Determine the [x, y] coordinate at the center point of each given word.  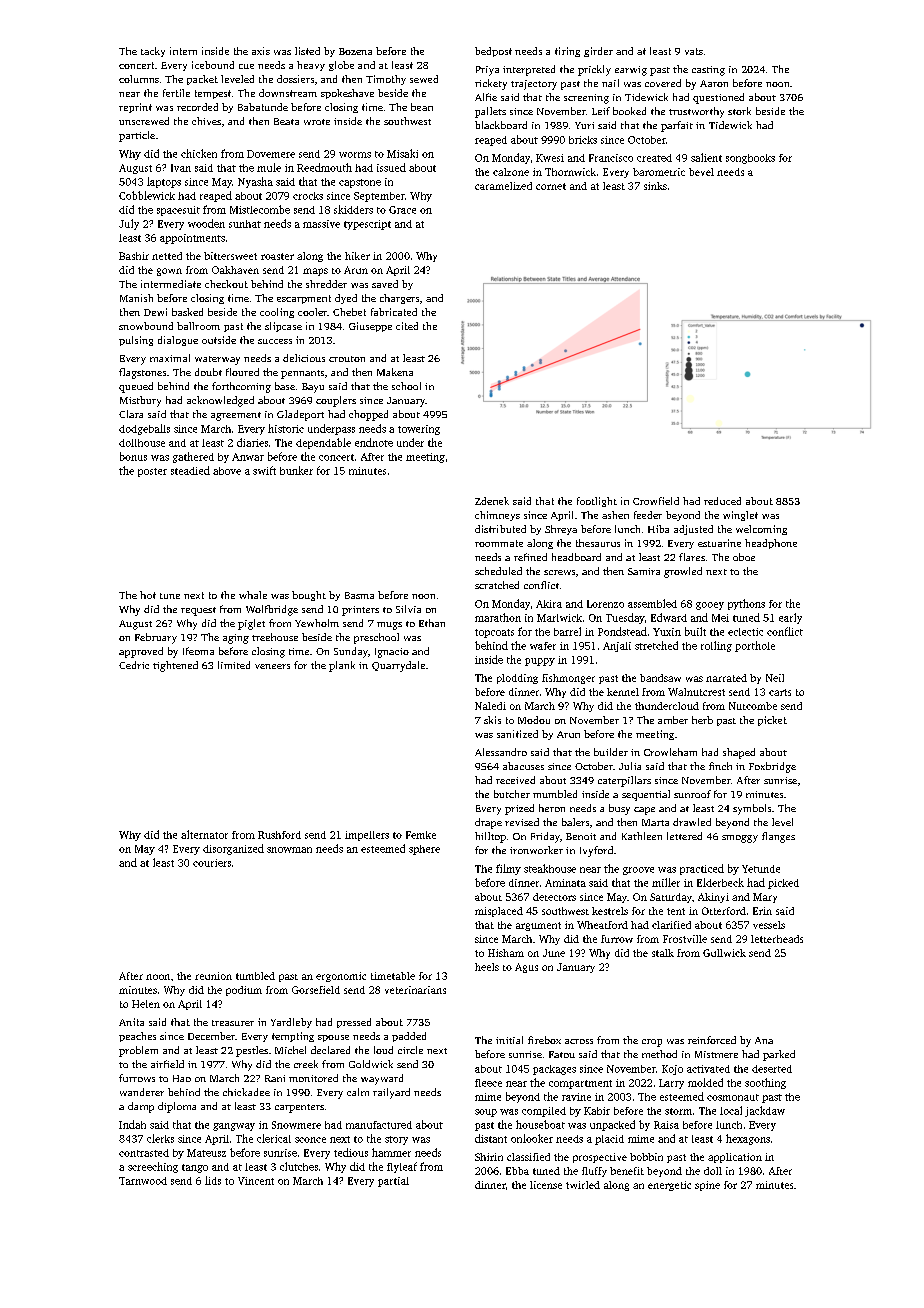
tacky [153, 52]
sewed [424, 79]
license [546, 1185]
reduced [722, 501]
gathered [193, 457]
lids [213, 1180]
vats [694, 51]
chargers [399, 299]
